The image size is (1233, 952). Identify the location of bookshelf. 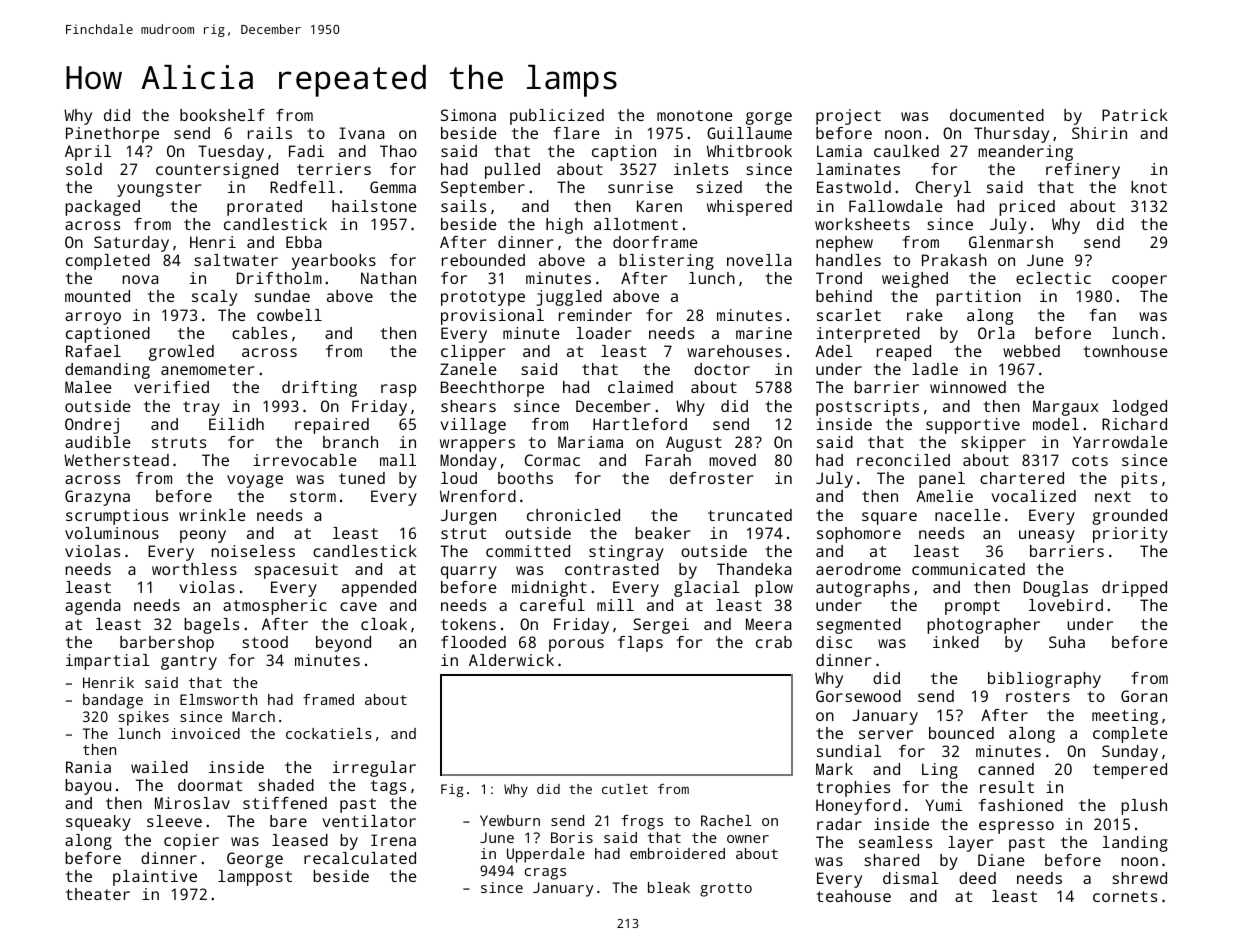
(222, 115).
